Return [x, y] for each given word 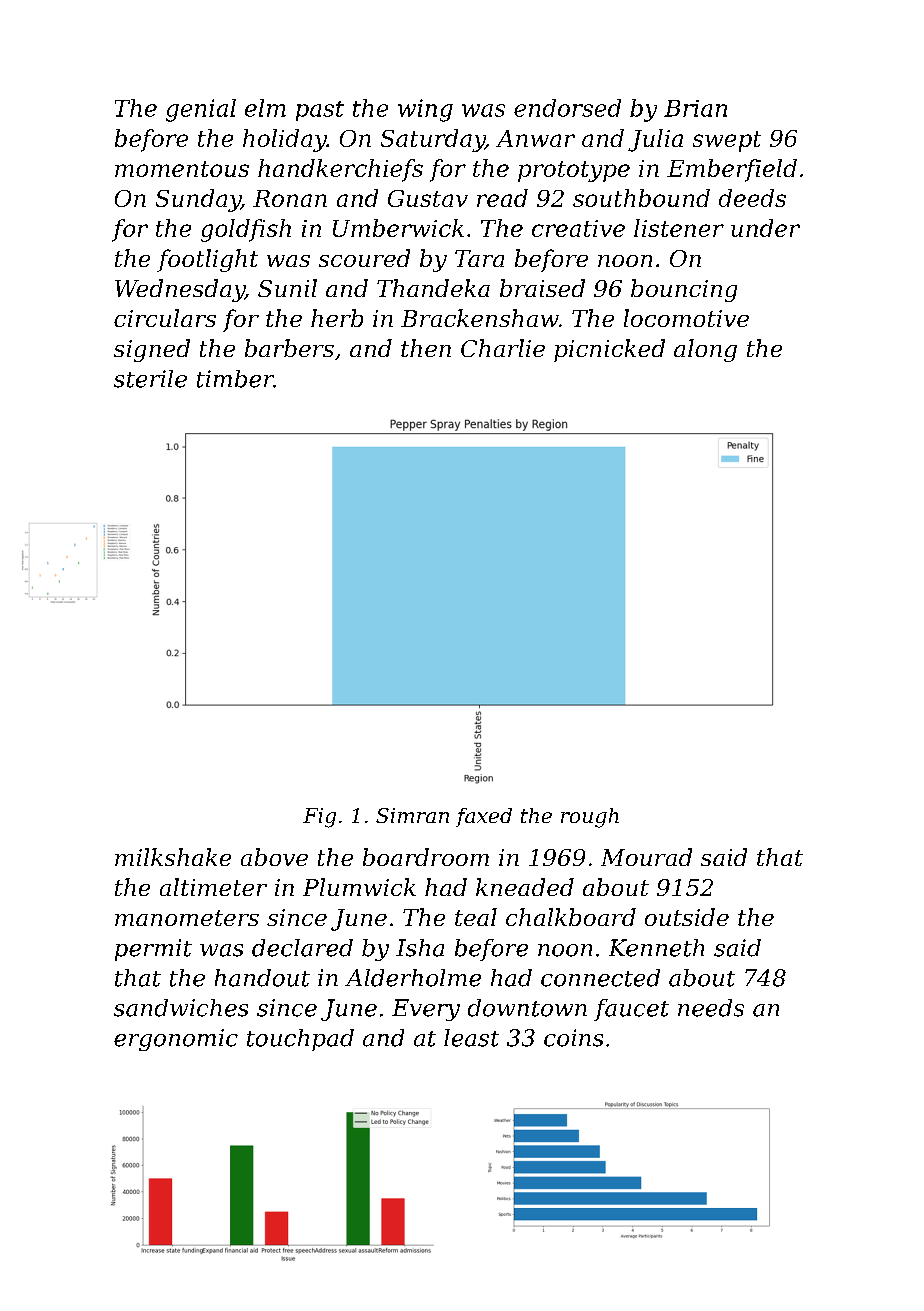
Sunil [287, 288]
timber [235, 379]
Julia [655, 140]
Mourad [646, 857]
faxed [484, 817]
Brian [695, 108]
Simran [412, 815]
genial [201, 110]
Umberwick [398, 228]
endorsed [567, 108]
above [274, 857]
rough [590, 818]
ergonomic [176, 1040]
